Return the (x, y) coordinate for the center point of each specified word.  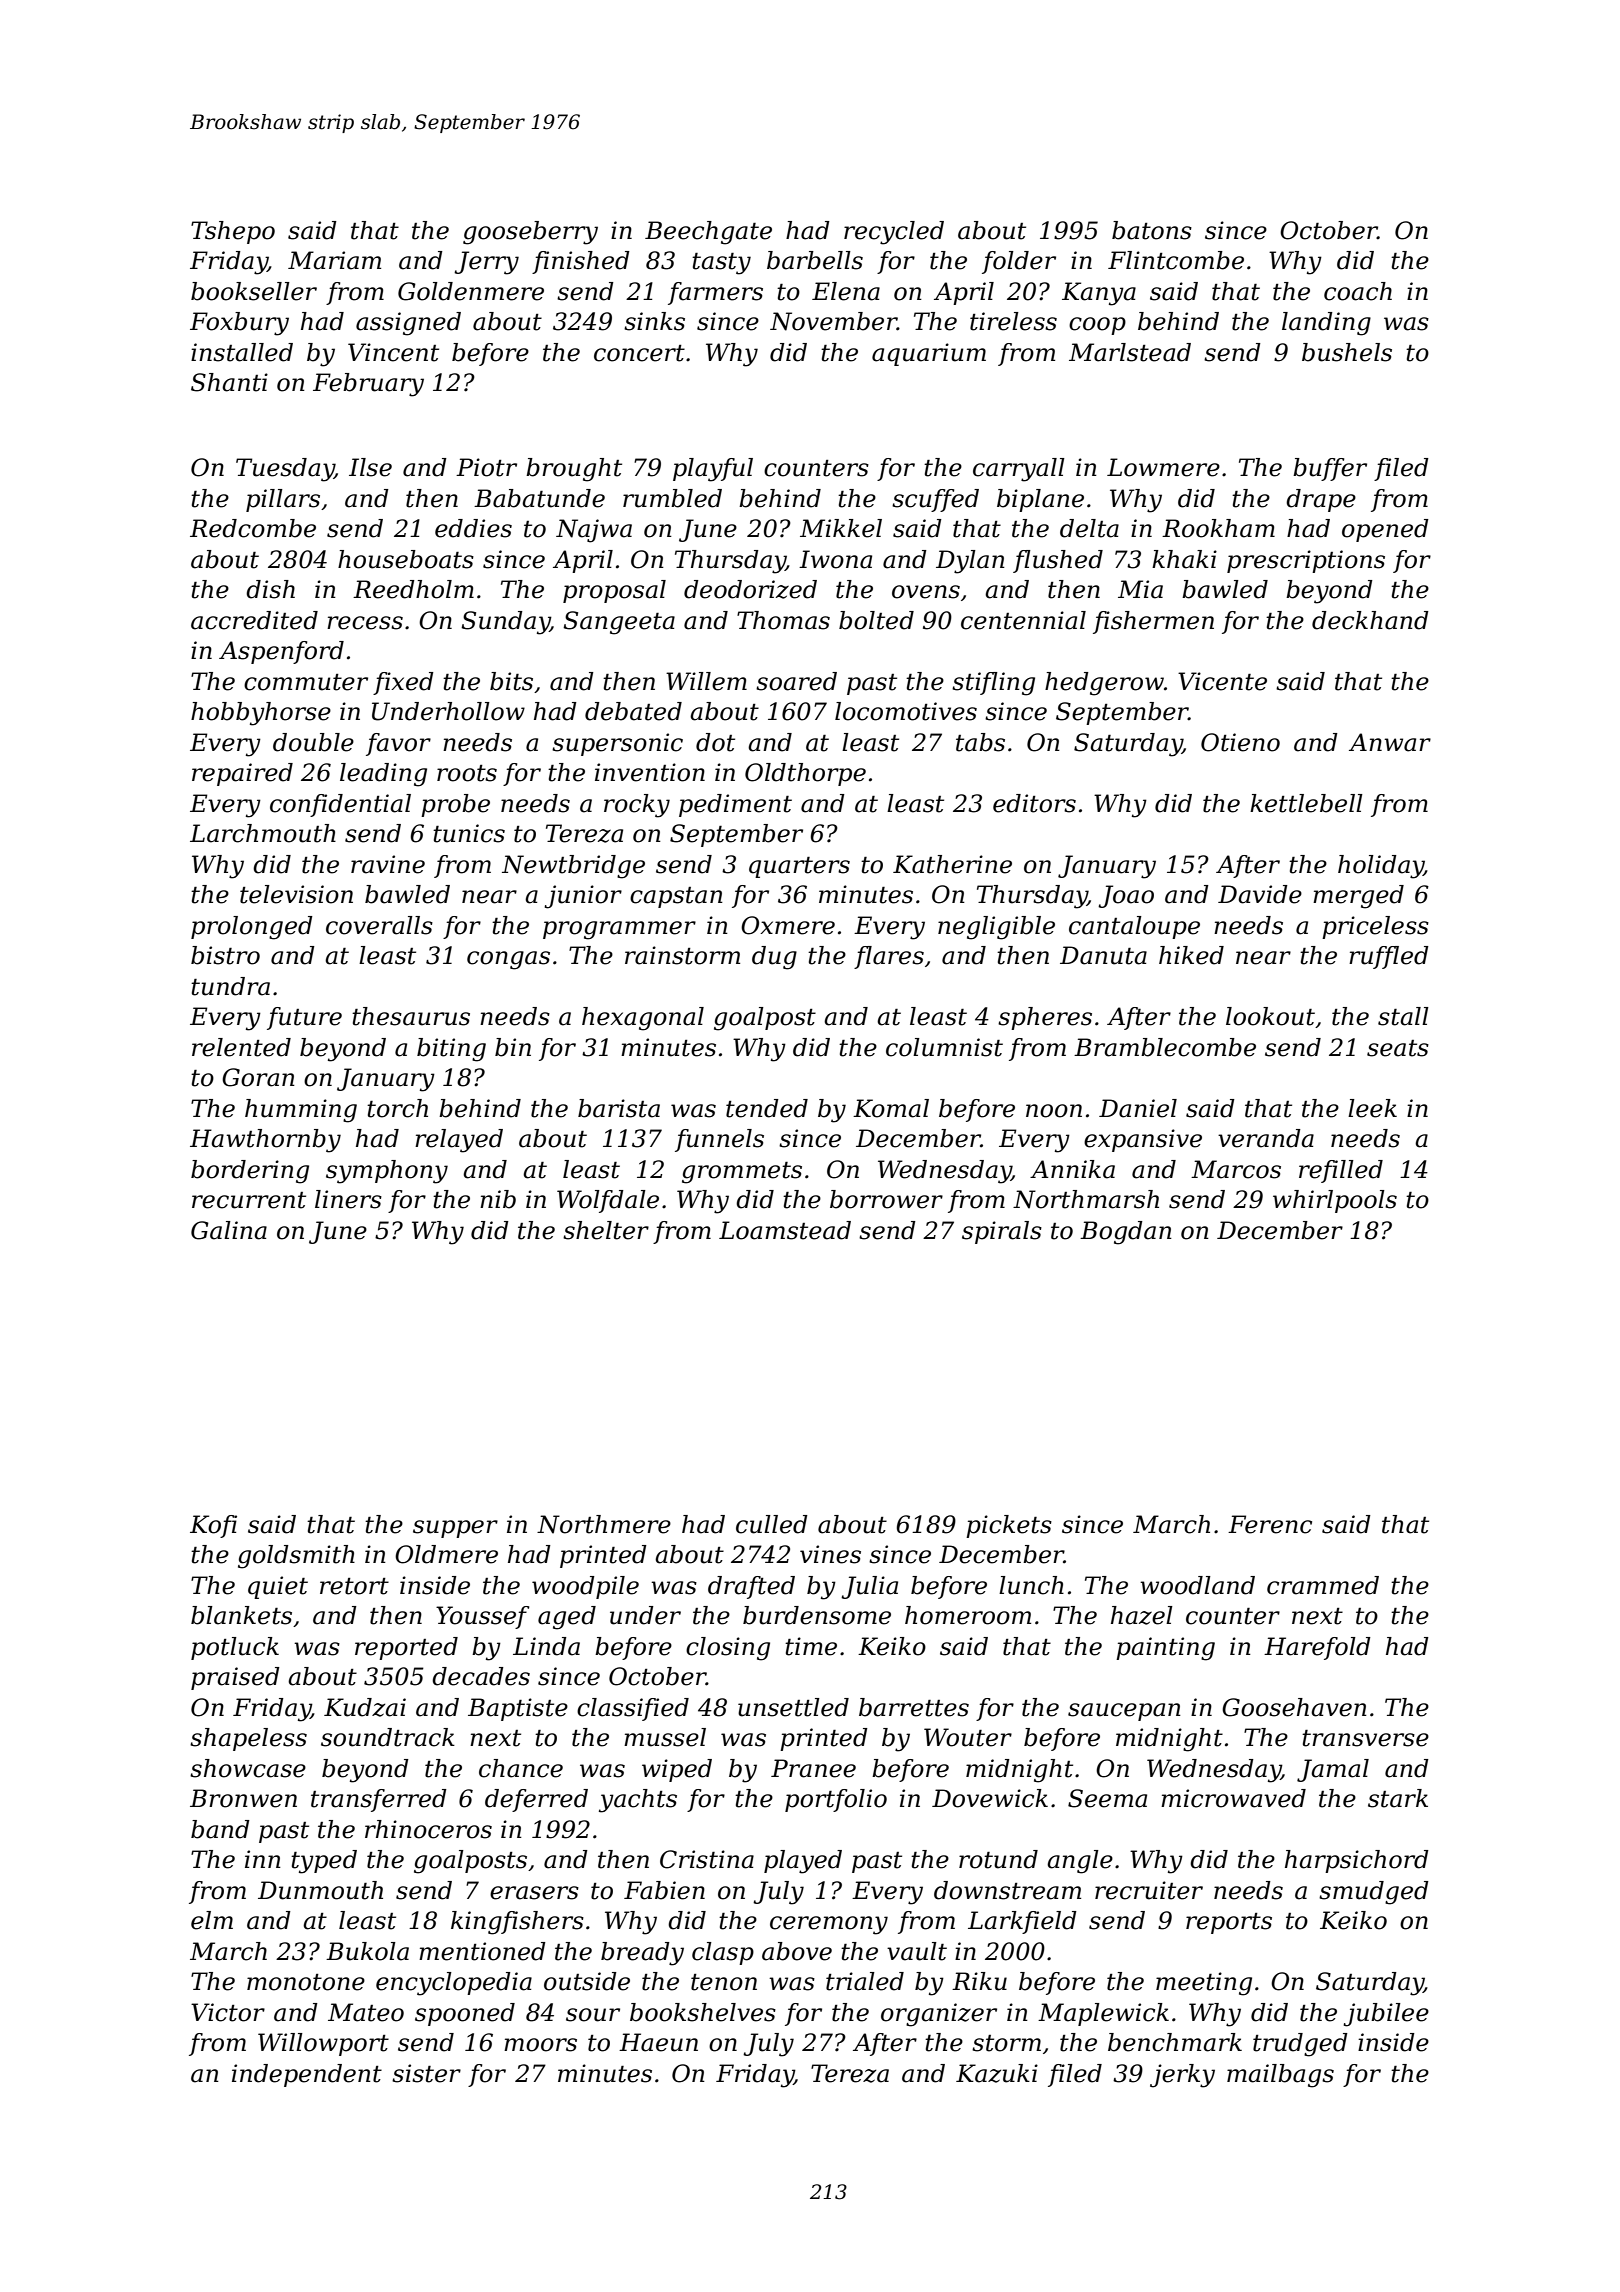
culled (772, 1524)
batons (1152, 230)
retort (354, 1586)
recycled (894, 233)
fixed (403, 683)
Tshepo (233, 232)
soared (796, 681)
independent (307, 2075)
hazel (1142, 1615)
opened (1385, 530)
